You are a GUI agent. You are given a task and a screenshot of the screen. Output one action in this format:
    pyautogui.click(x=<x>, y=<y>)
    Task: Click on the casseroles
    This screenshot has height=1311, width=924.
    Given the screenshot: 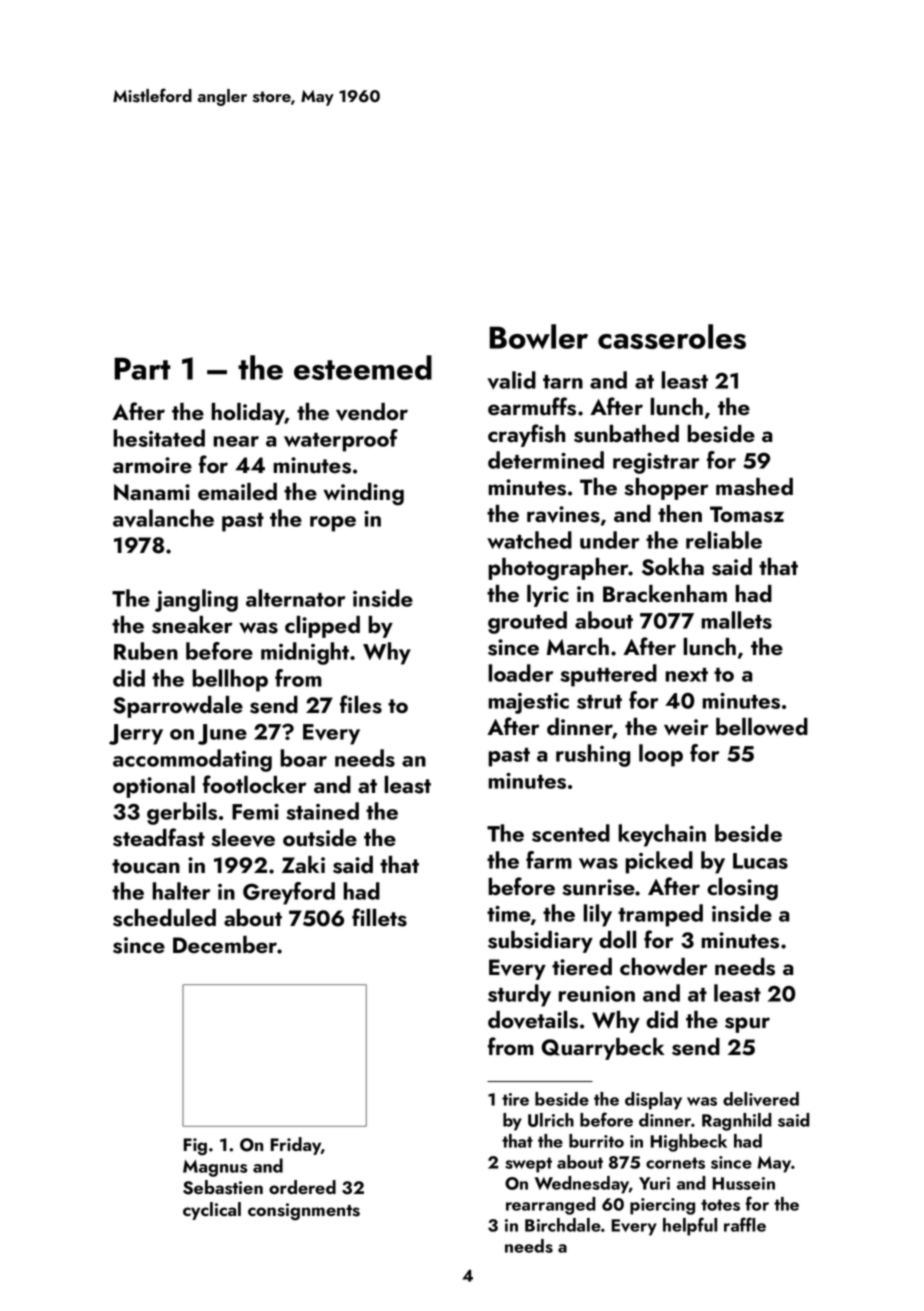 What is the action you would take?
    pyautogui.click(x=672, y=336)
